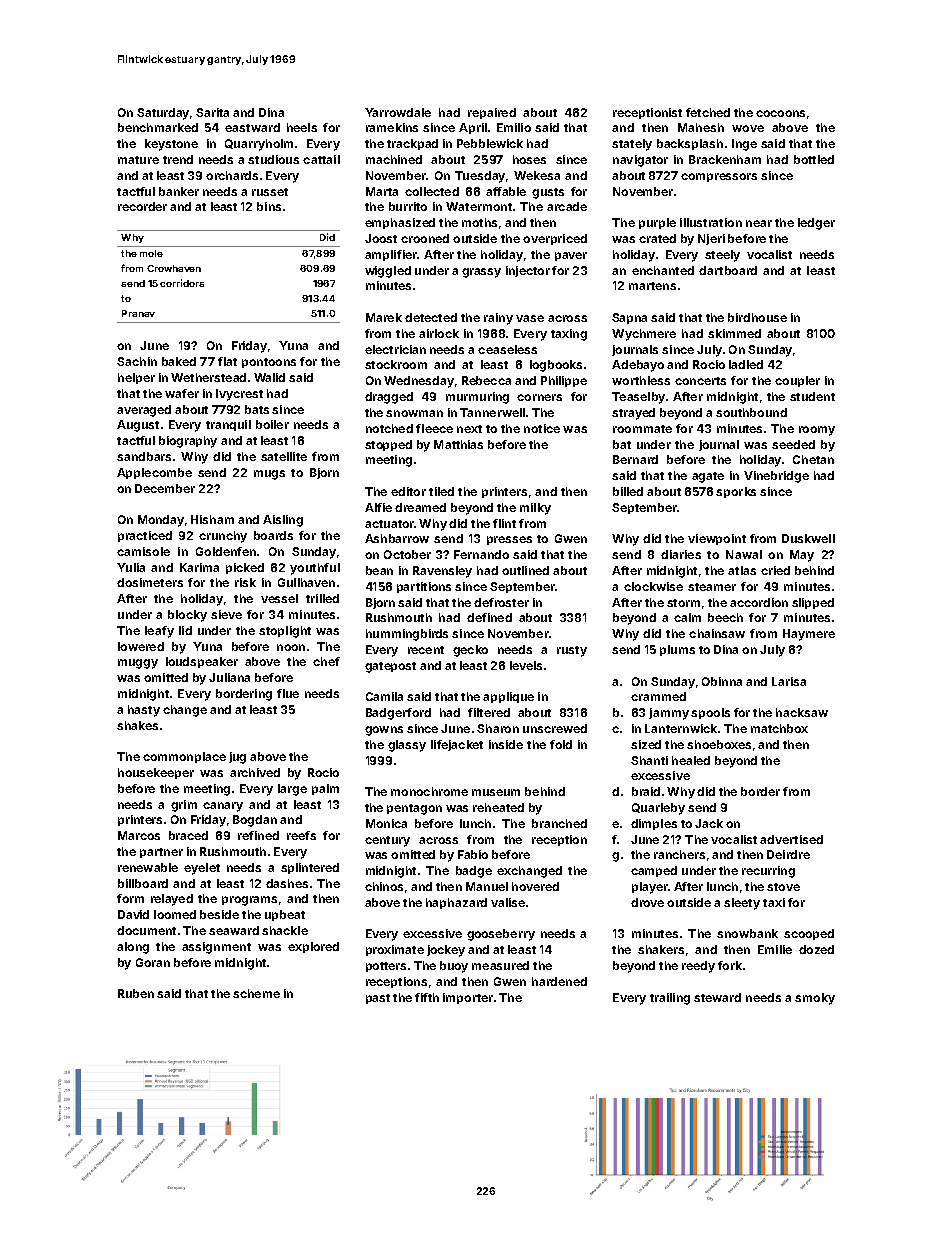 Image resolution: width=952 pixels, height=1233 pixels. What do you see at coordinates (813, 459) in the screenshot?
I see `Chetan` at bounding box center [813, 459].
